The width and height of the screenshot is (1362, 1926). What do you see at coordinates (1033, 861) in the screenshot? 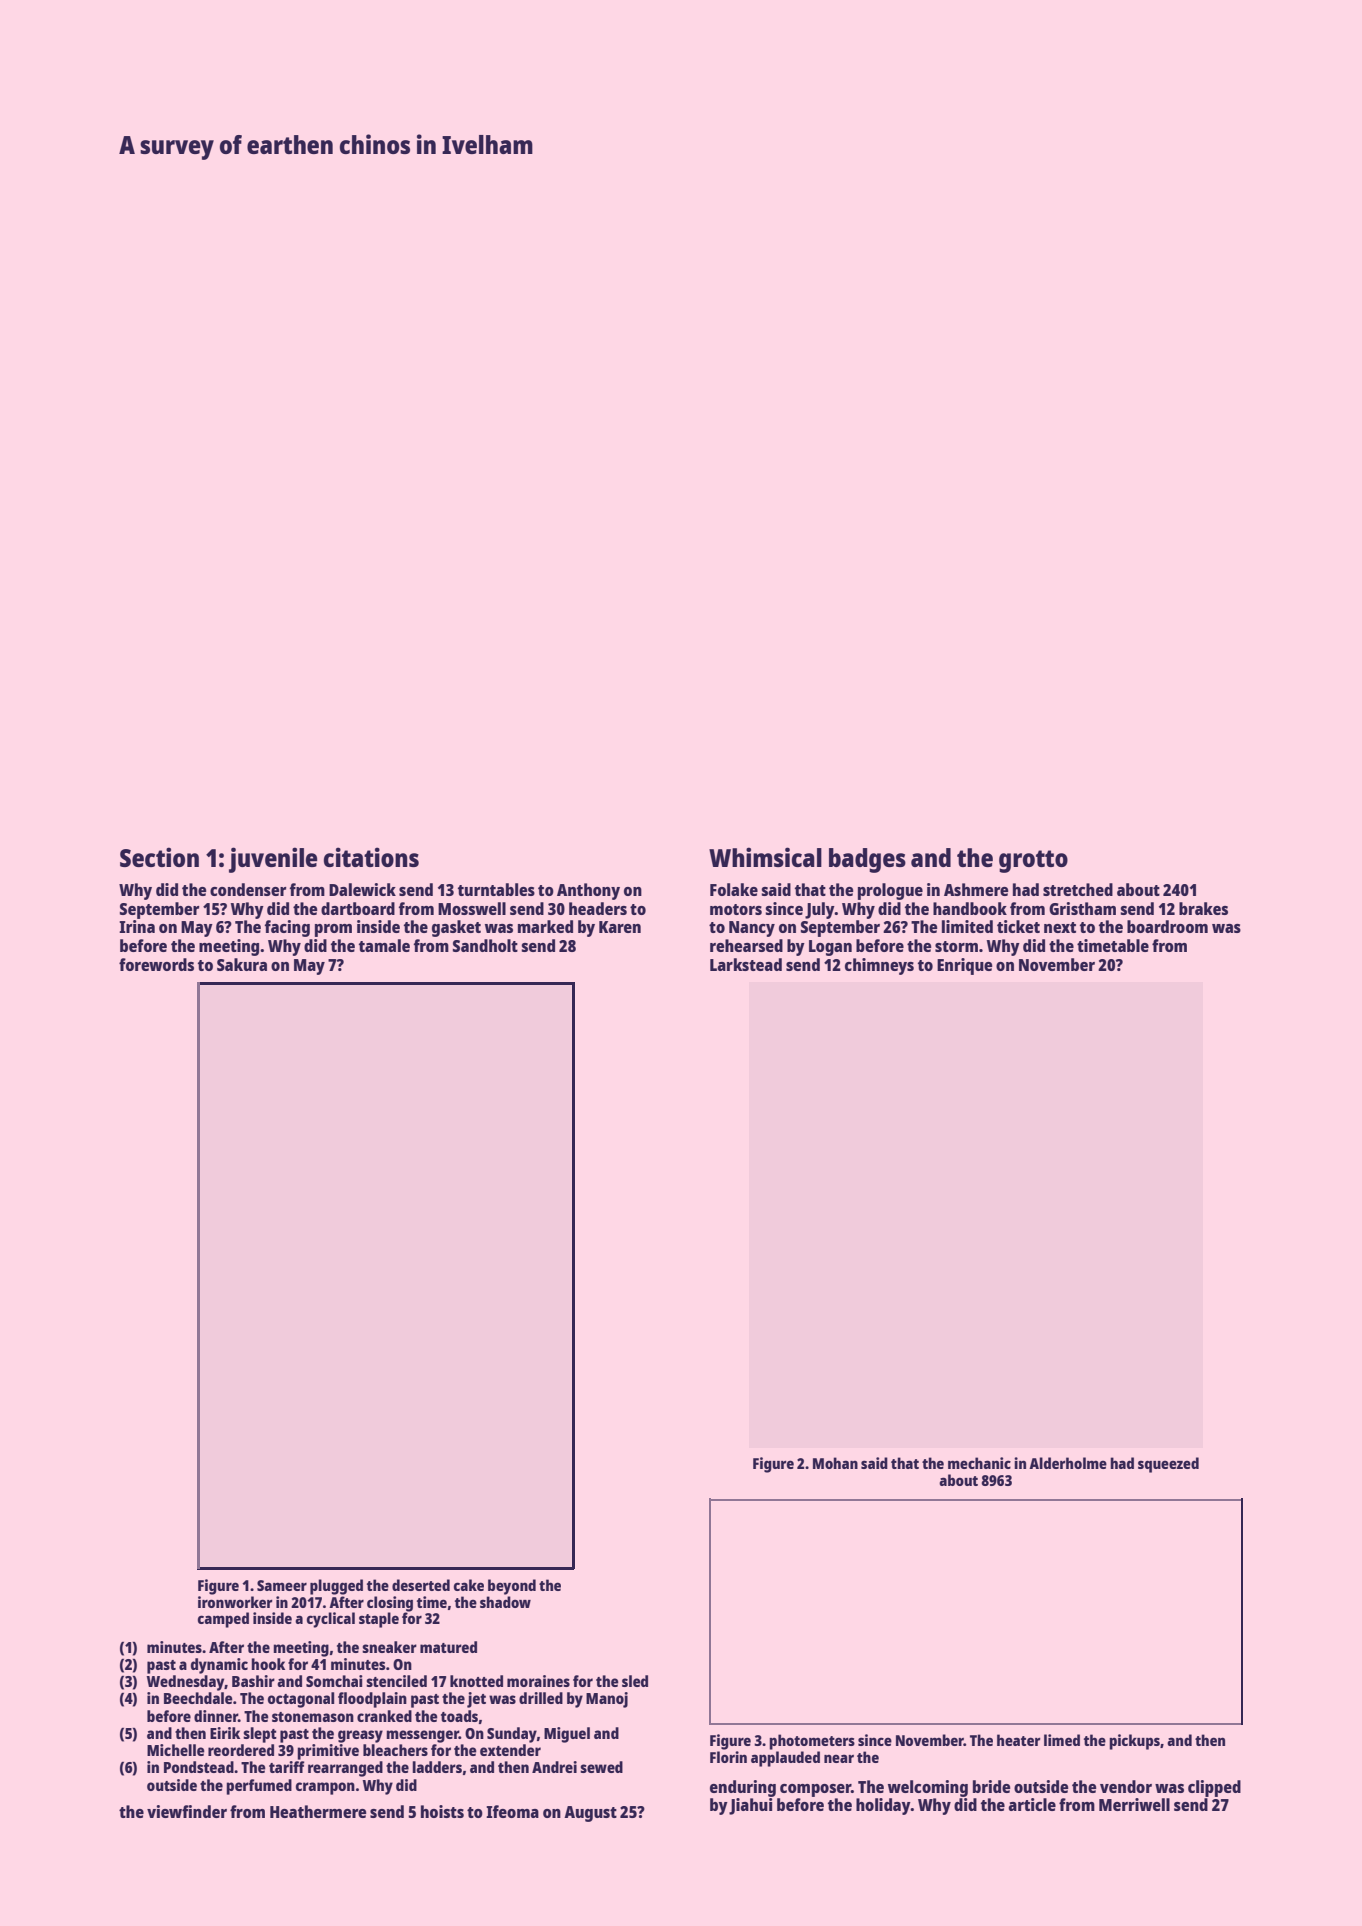
I see `grotto` at bounding box center [1033, 861].
